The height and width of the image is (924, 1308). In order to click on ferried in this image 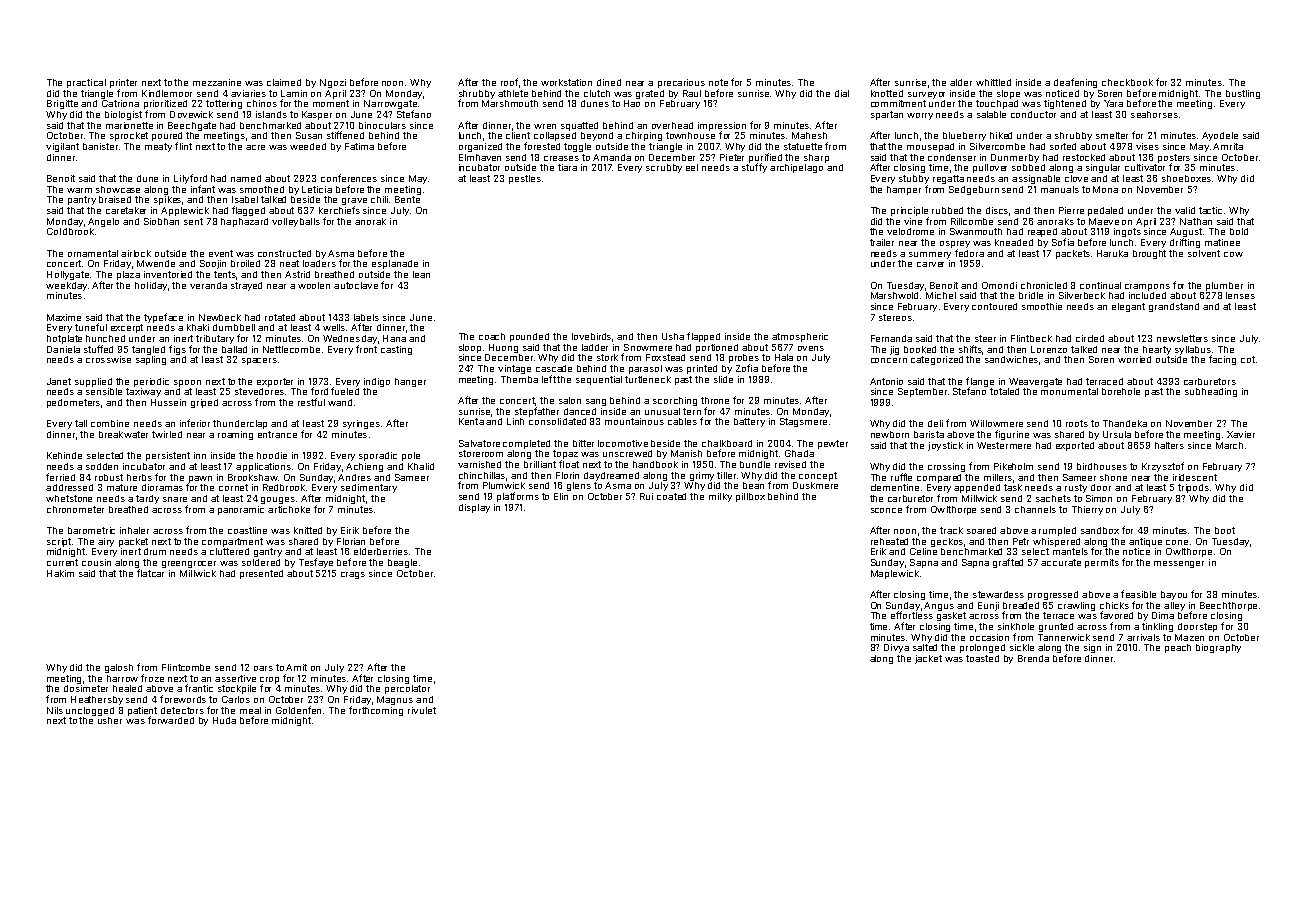, I will do `click(60, 477)`.
